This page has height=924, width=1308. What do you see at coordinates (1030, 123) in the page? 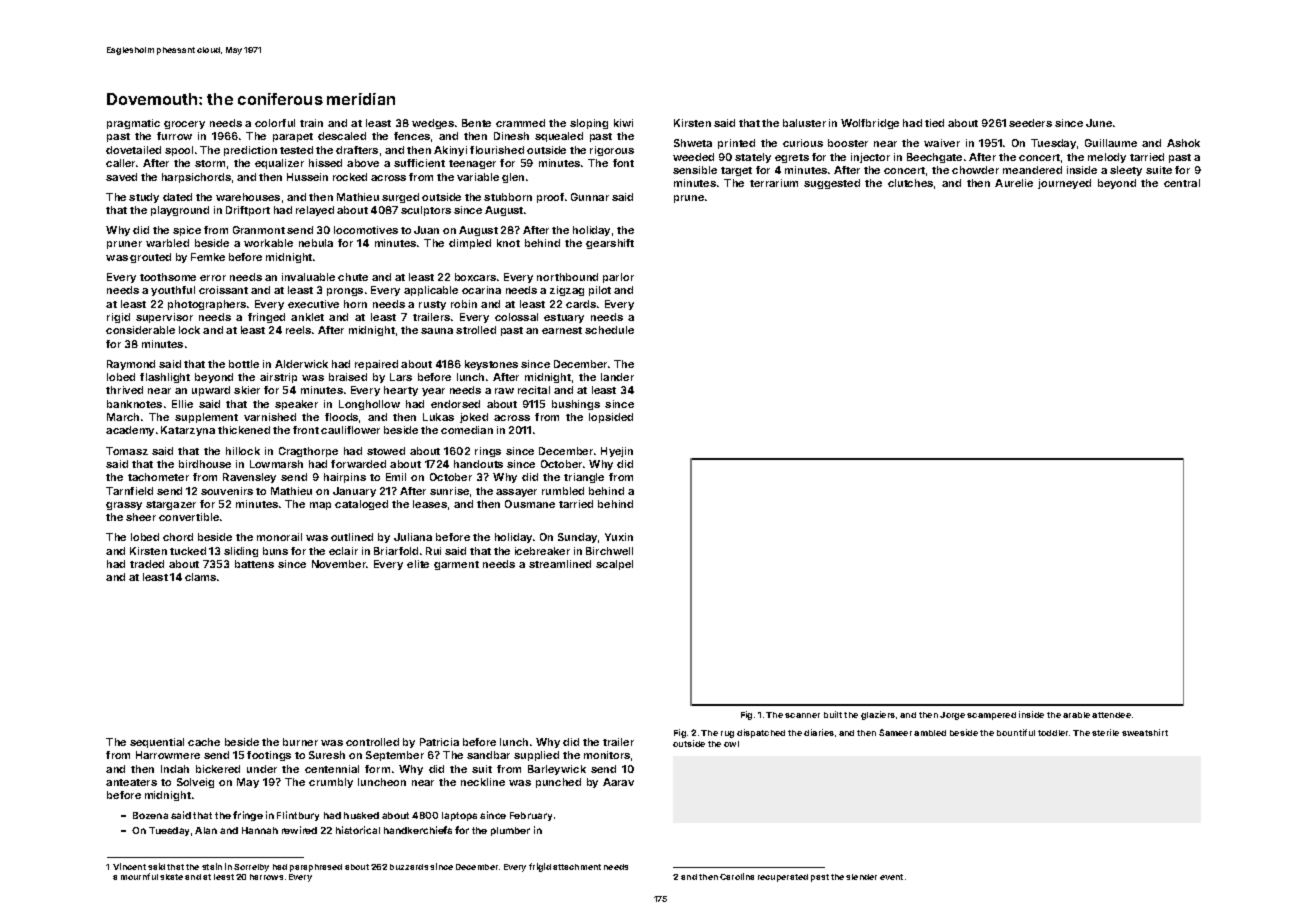
I see `seeders` at bounding box center [1030, 123].
